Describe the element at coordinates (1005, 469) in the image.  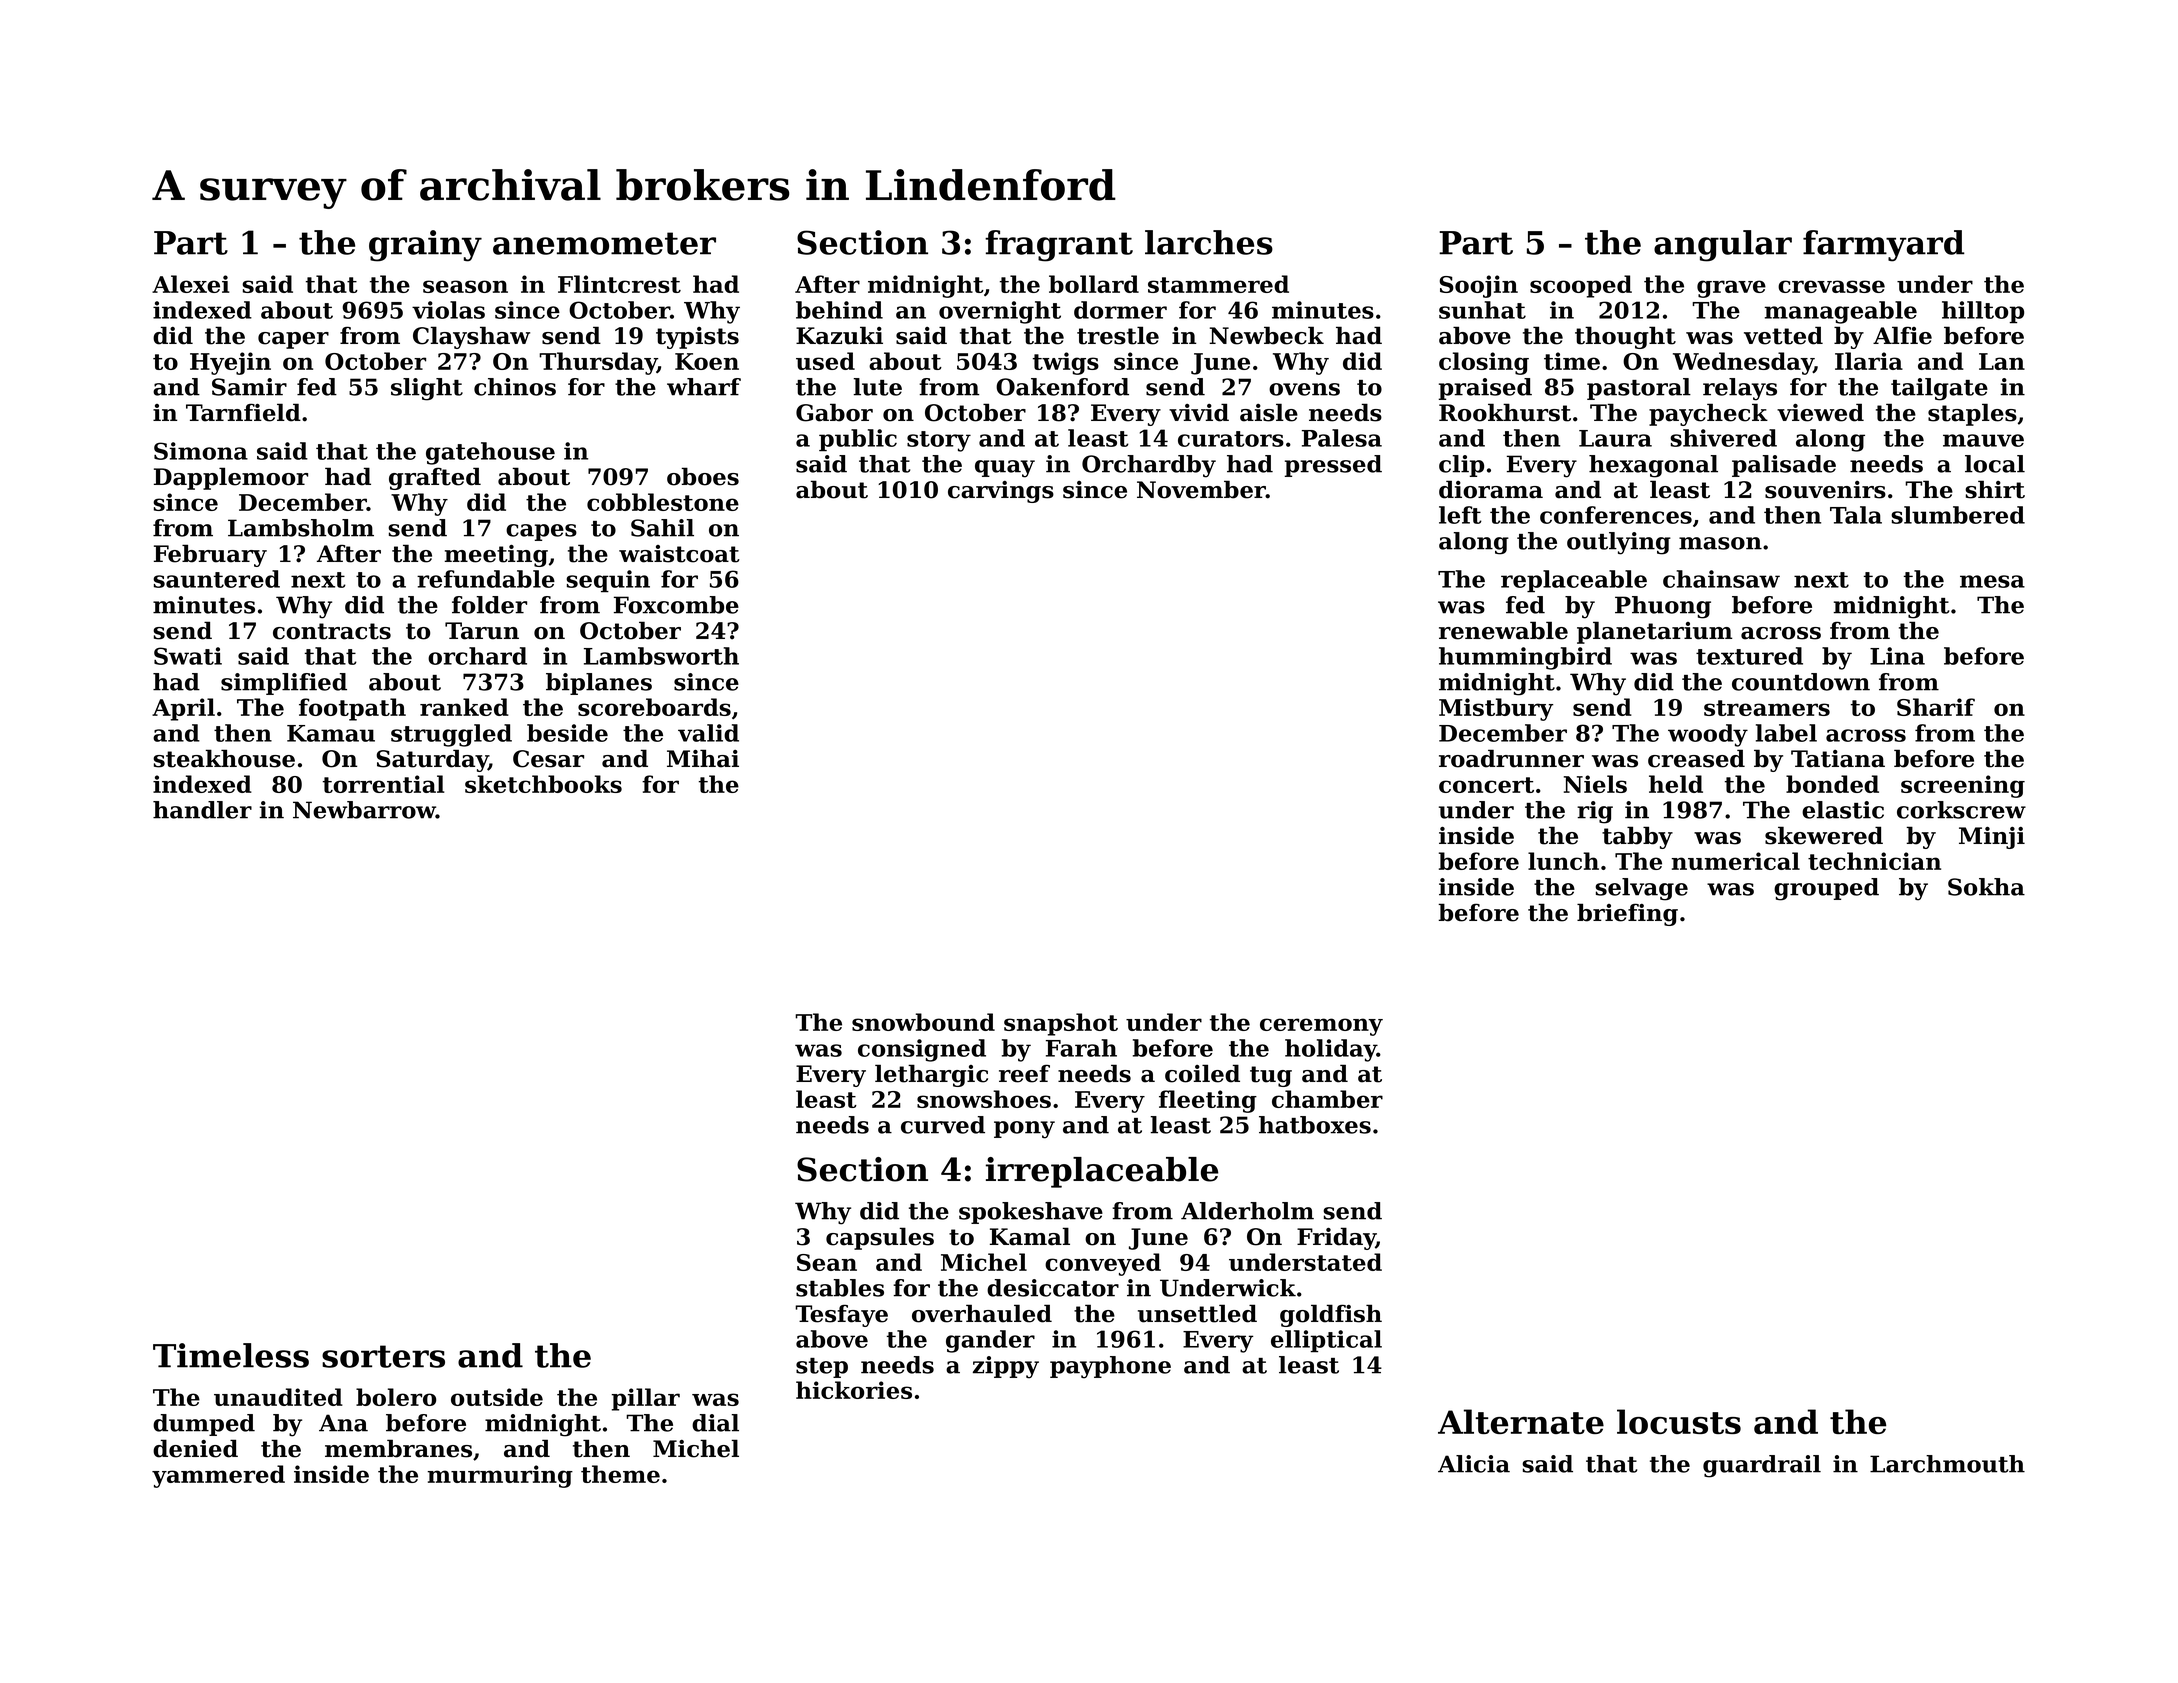
I see `quay` at that location.
